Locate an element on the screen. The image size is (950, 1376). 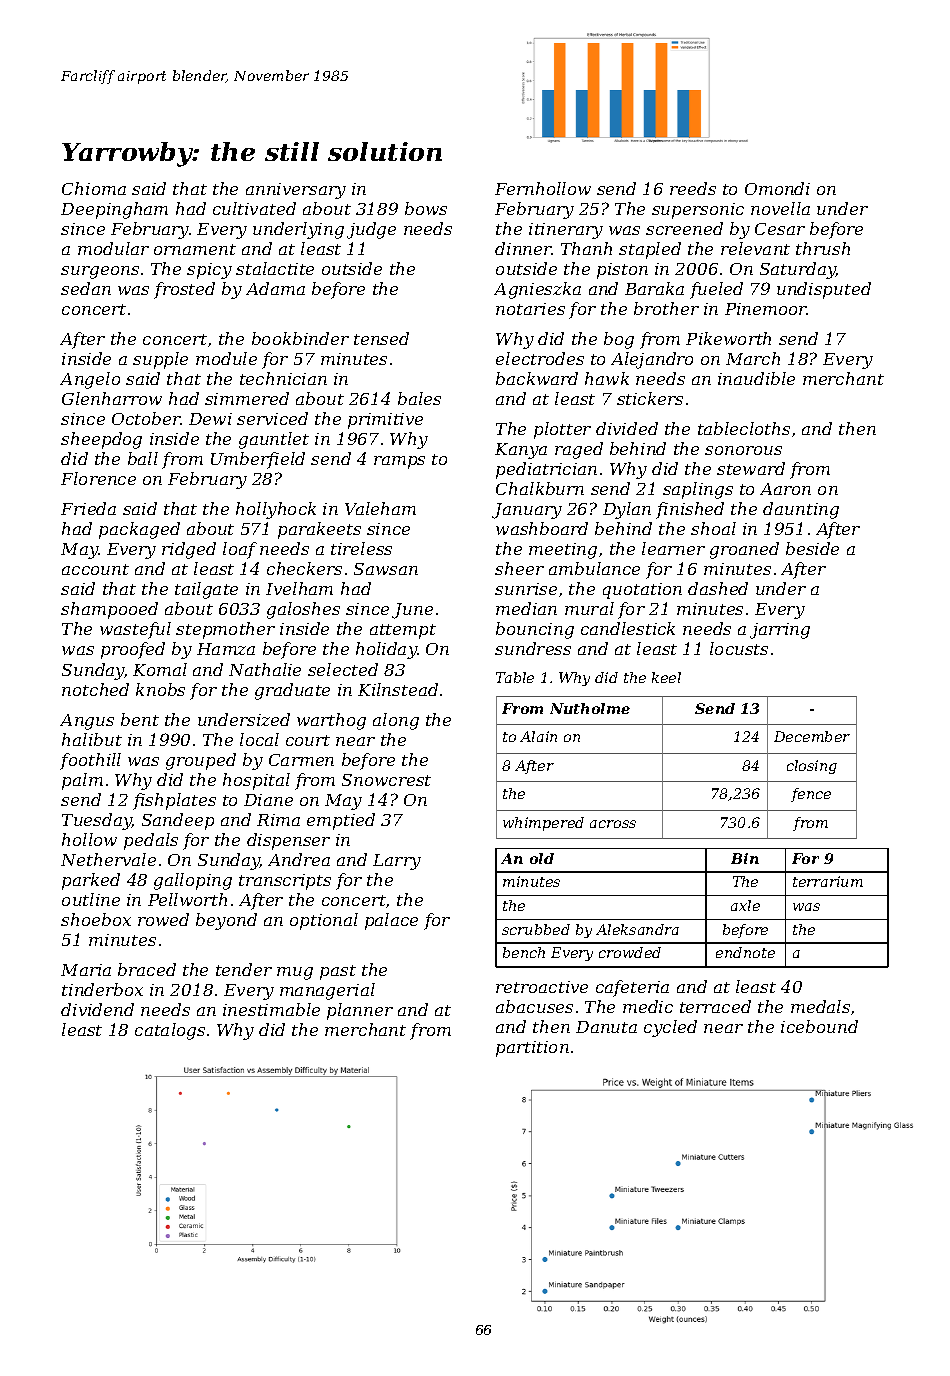
tender is located at coordinates (244, 969).
